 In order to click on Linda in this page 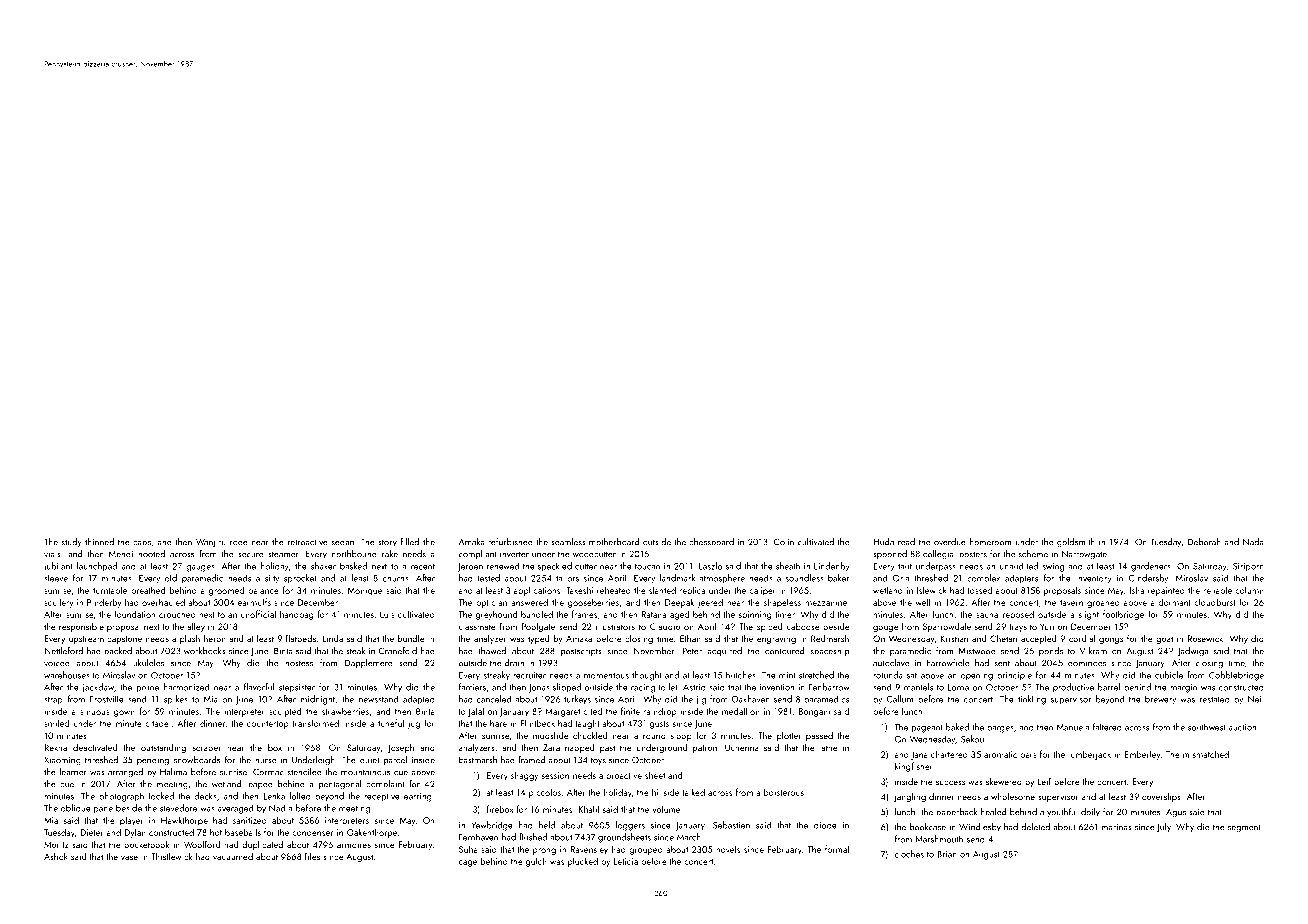, I will do `click(332, 638)`.
